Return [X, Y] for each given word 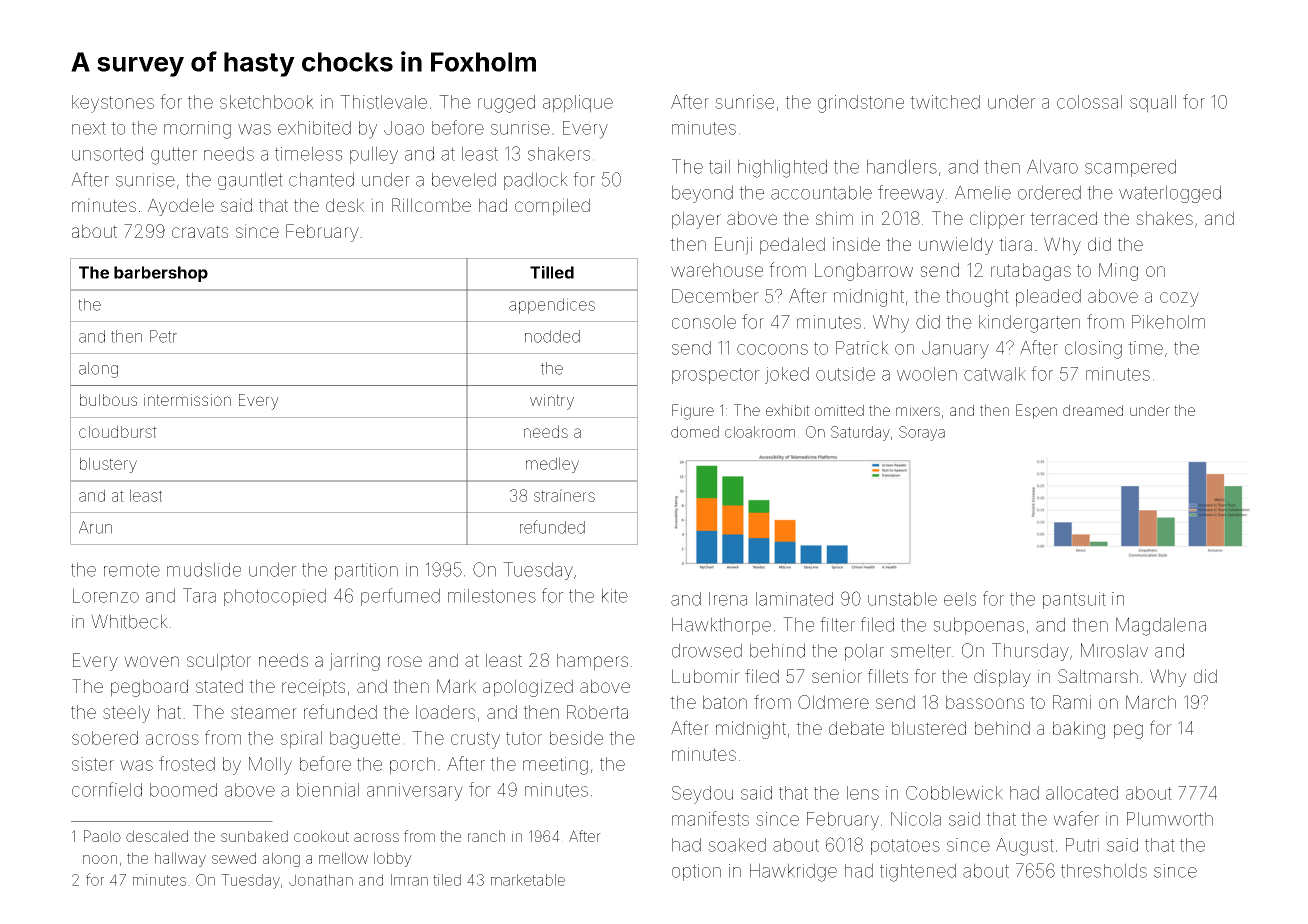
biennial [328, 790]
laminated [794, 599]
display [1002, 678]
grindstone [861, 104]
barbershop [161, 274]
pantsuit [1074, 600]
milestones [492, 595]
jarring [354, 662]
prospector [716, 376]
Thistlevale [383, 102]
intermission [187, 400]
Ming [1118, 272]
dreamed [1093, 410]
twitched [945, 102]
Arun [95, 527]
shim [834, 218]
